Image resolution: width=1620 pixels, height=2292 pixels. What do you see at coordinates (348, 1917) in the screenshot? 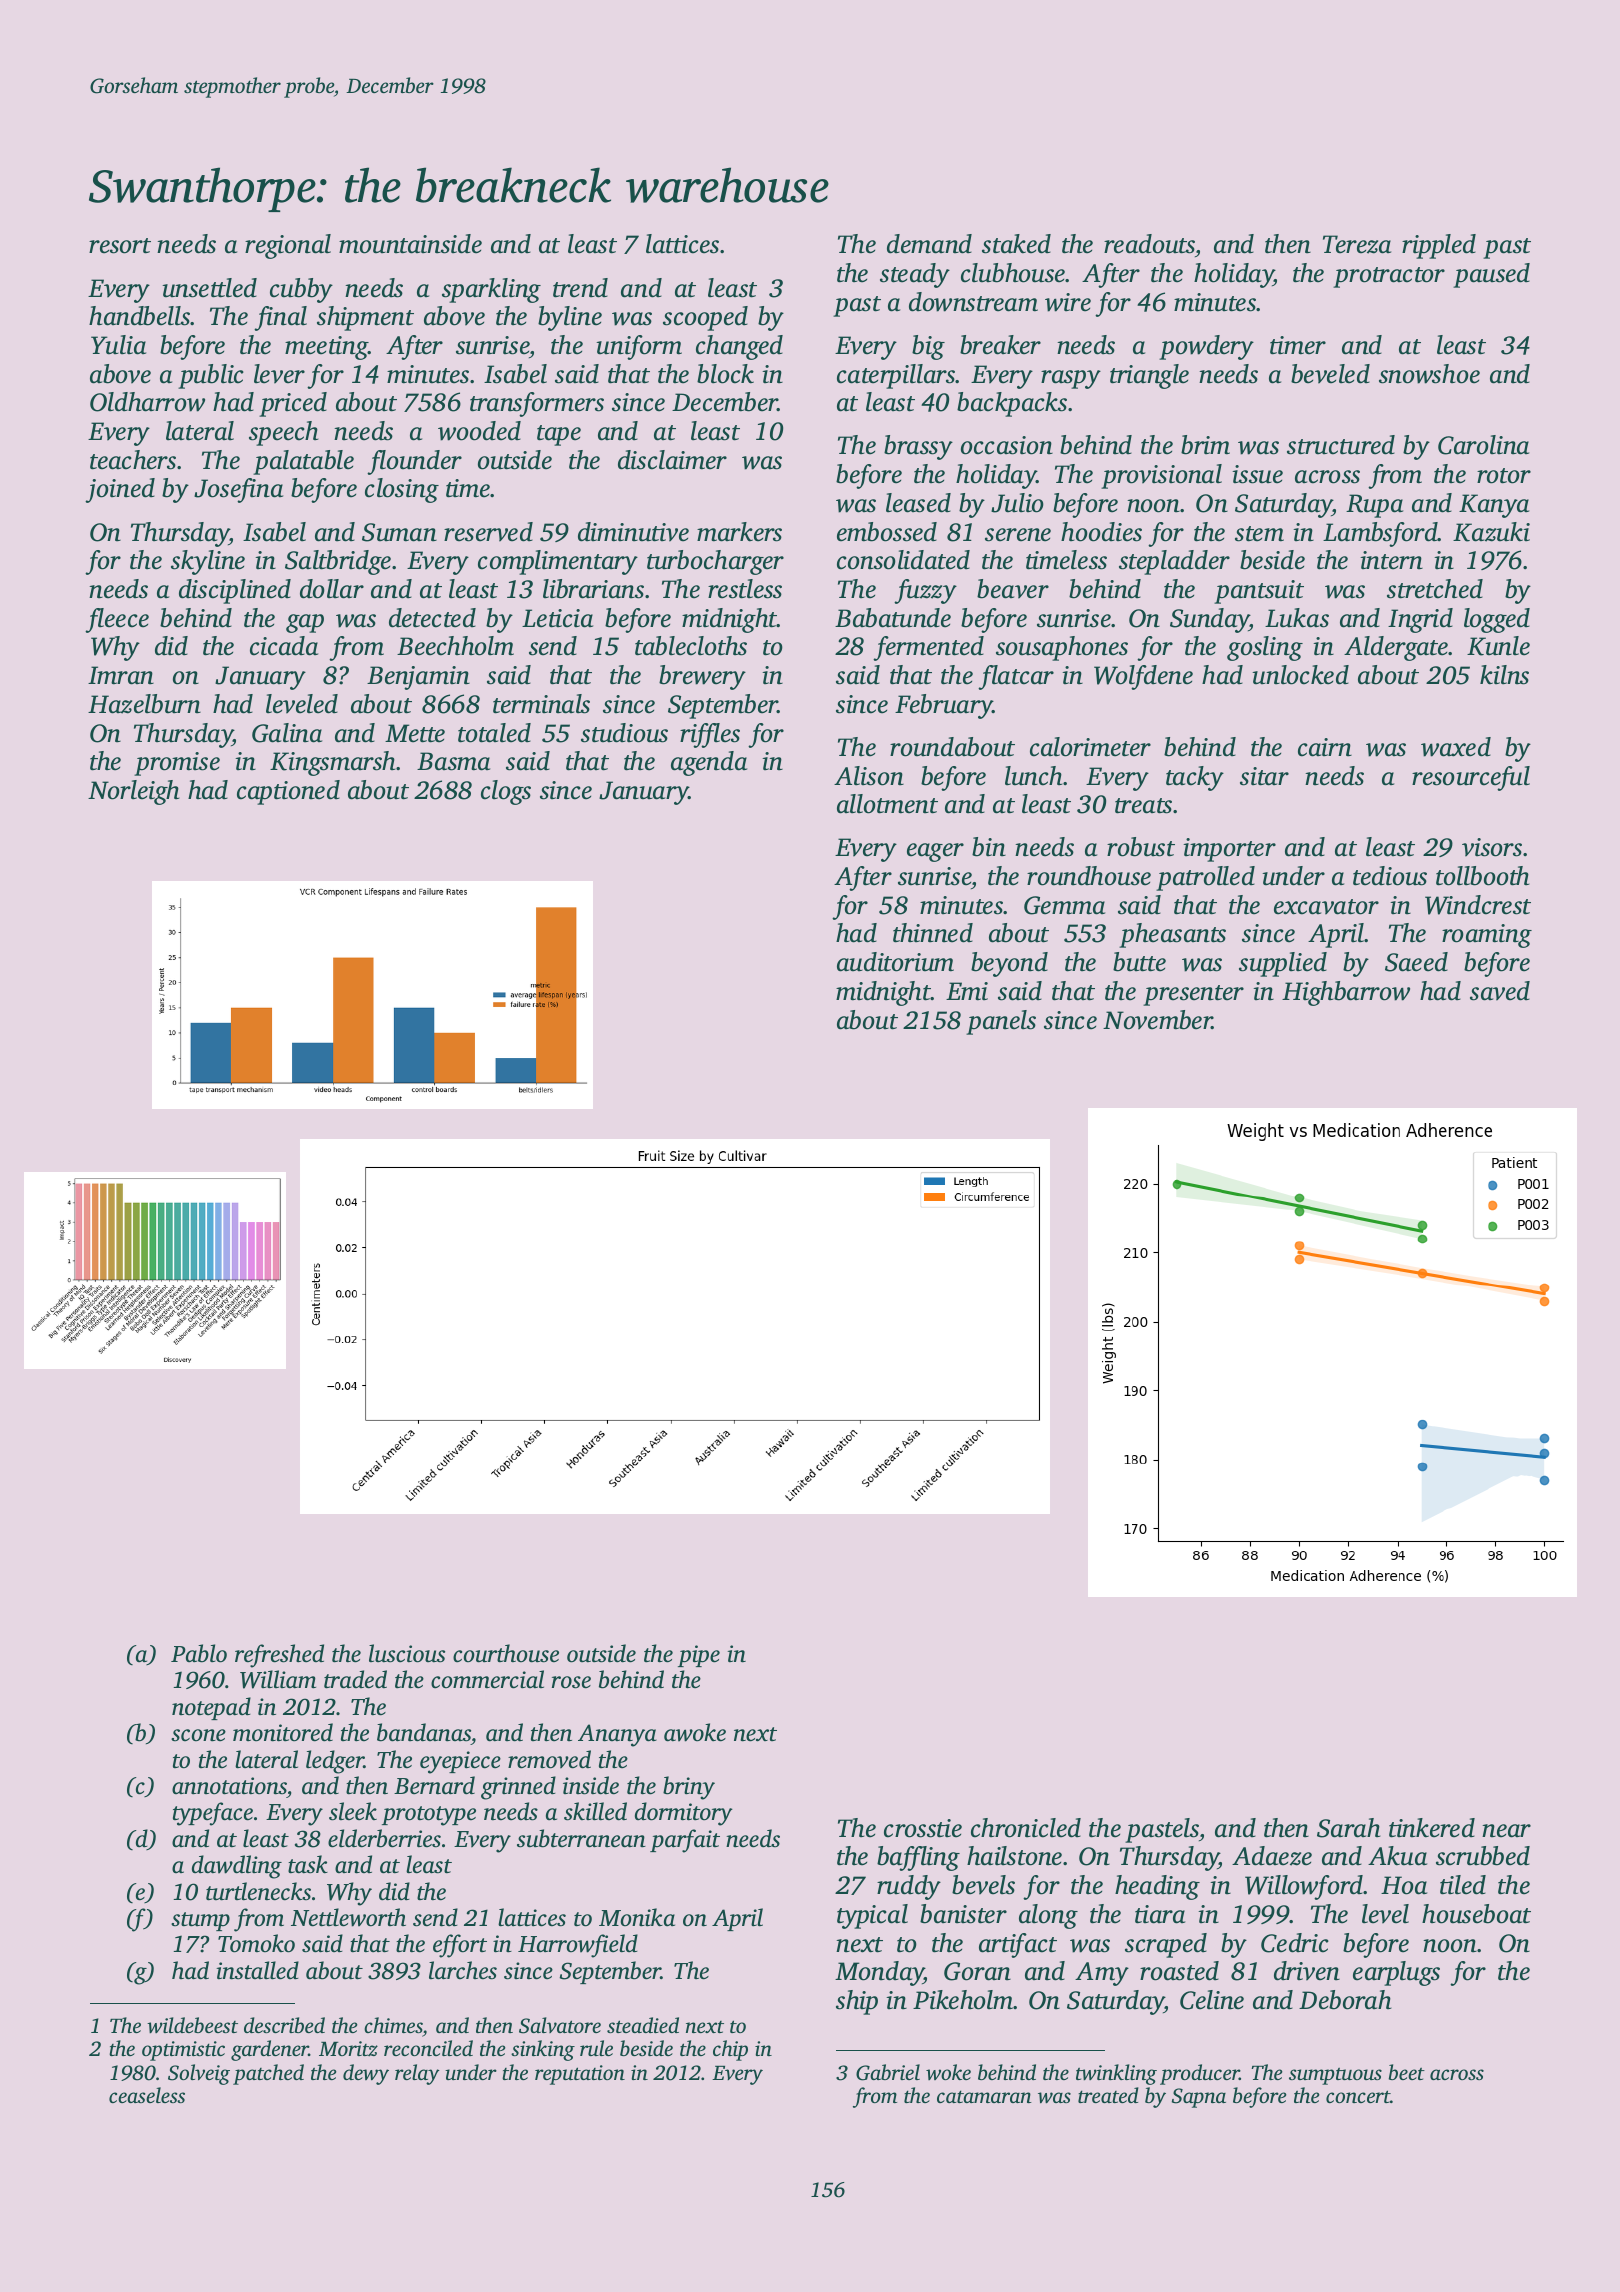
I see `Nettleworth` at bounding box center [348, 1917].
